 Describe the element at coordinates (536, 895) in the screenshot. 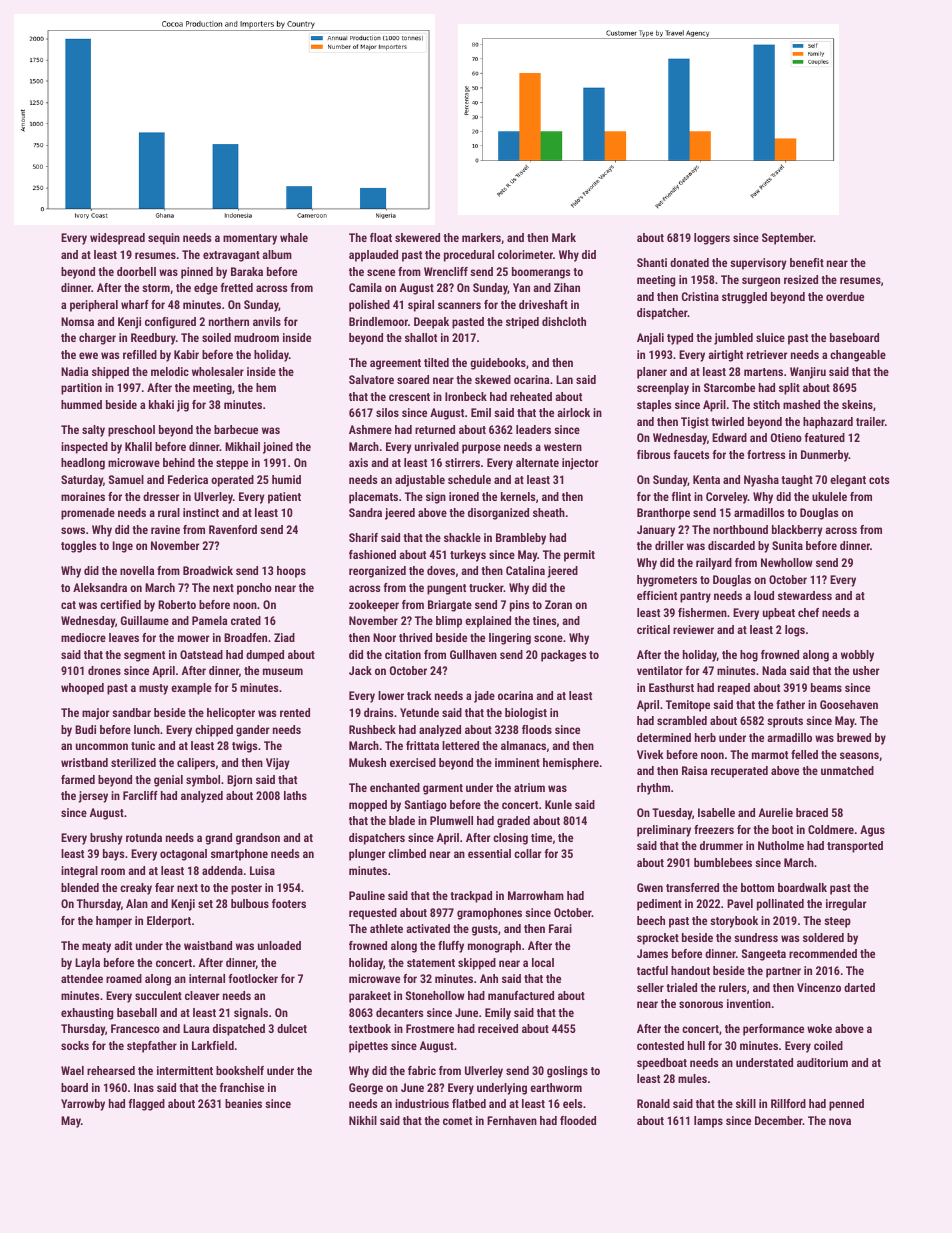

I see `Marrowham` at that location.
